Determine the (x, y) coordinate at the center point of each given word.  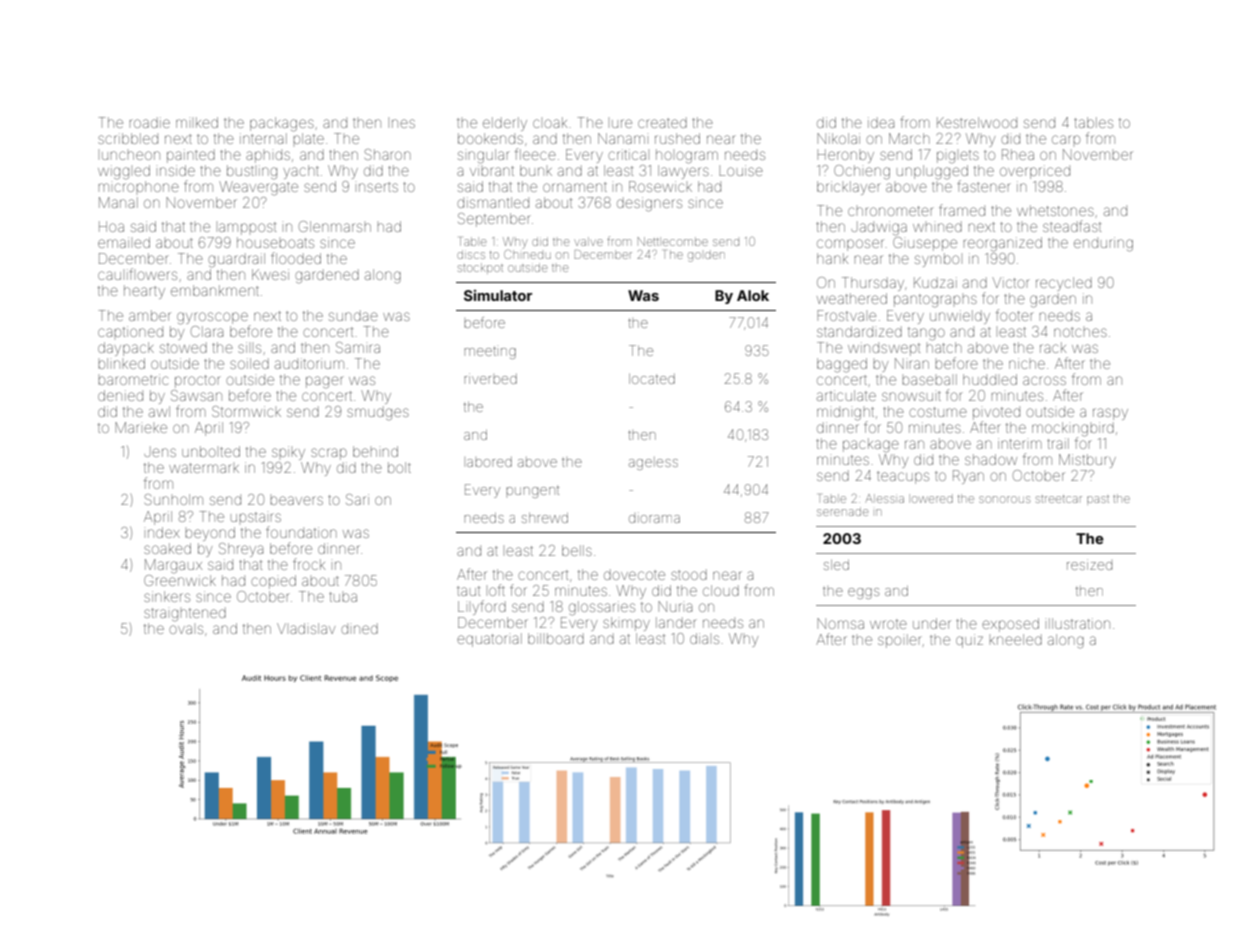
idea (881, 122)
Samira (358, 347)
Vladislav (306, 628)
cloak (550, 122)
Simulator (498, 295)
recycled (1064, 284)
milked (197, 122)
